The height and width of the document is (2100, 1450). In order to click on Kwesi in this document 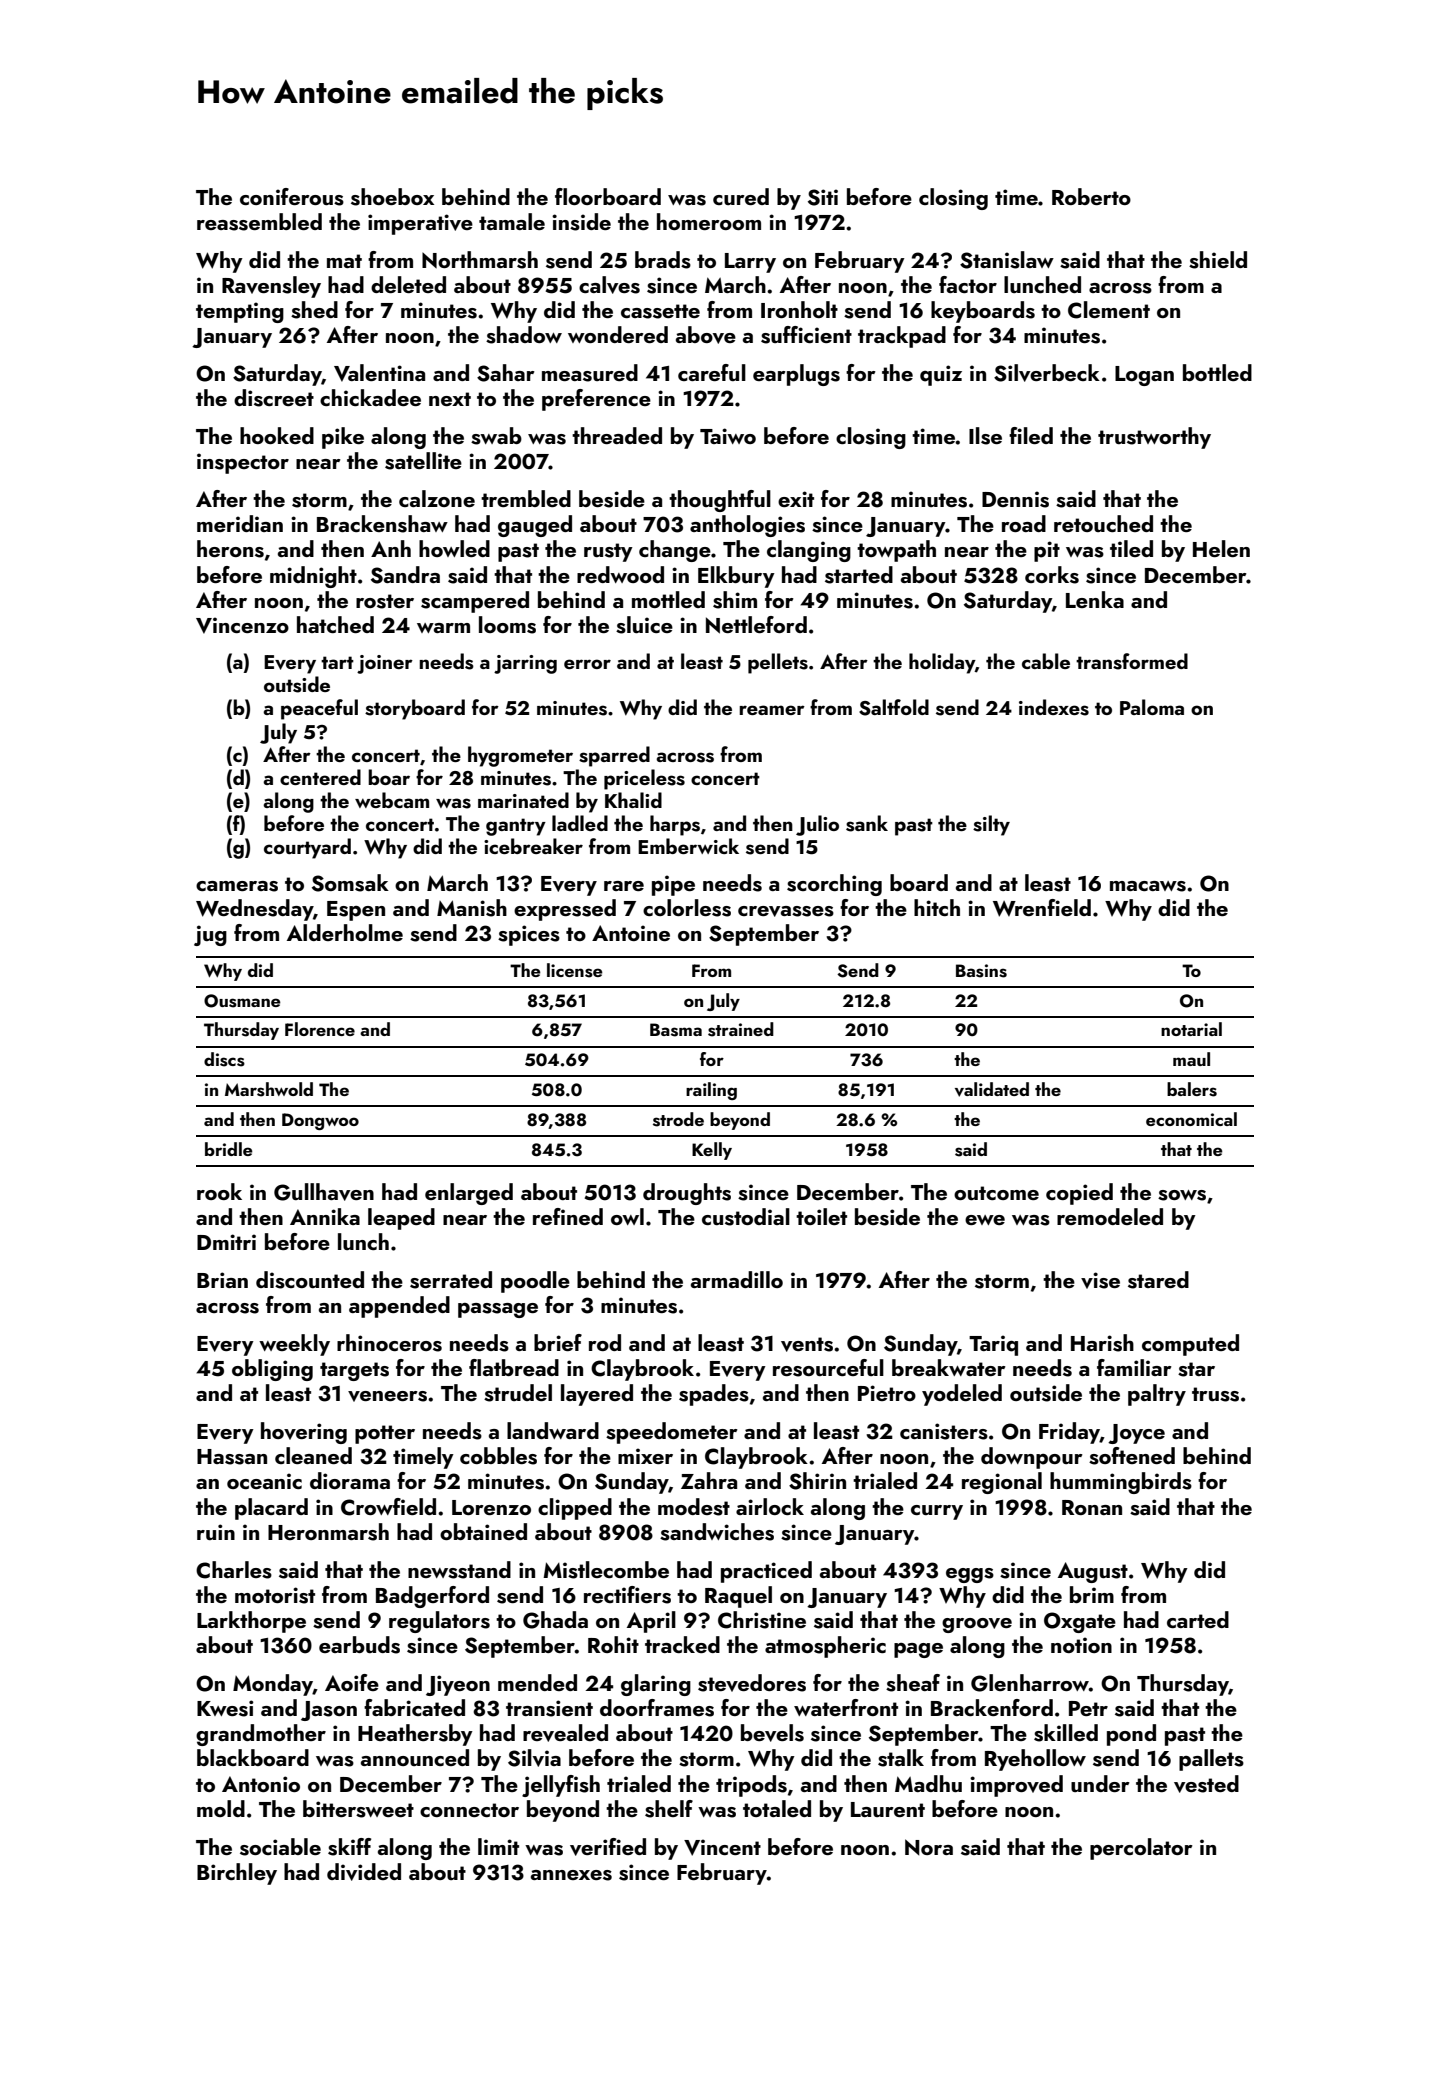, I will do `click(225, 1708)`.
